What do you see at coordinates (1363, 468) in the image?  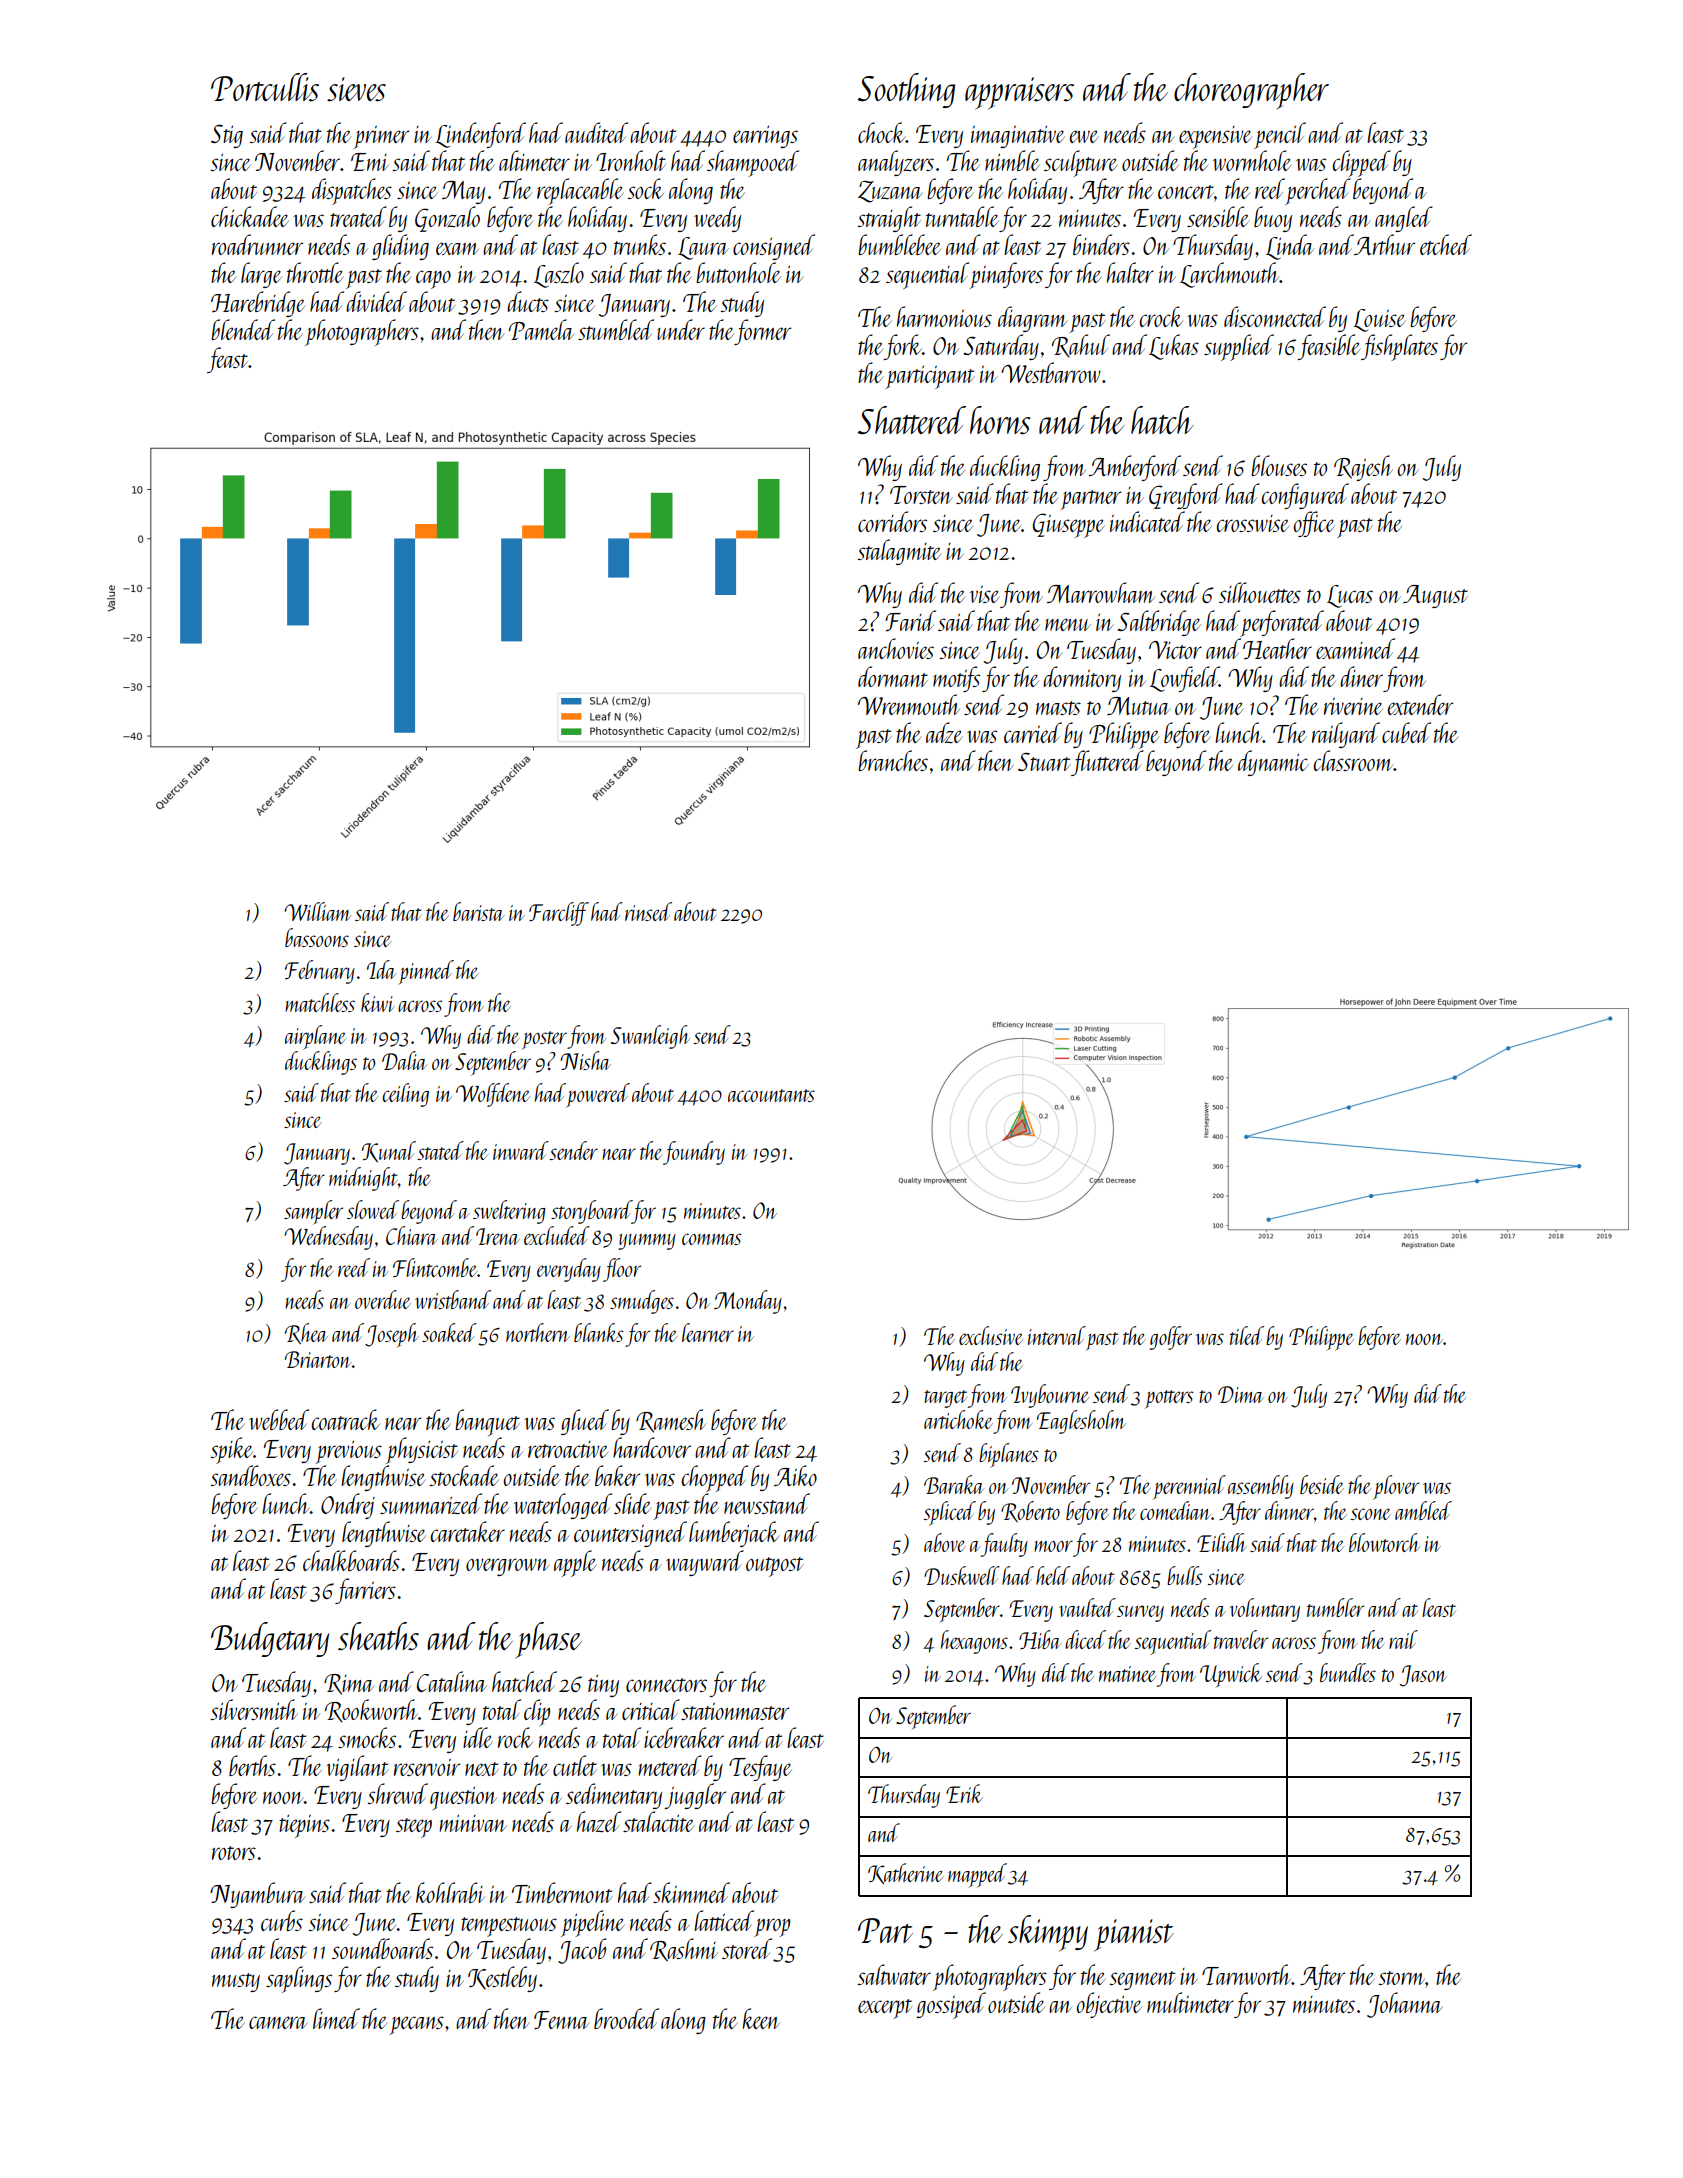 I see `Rajesh` at bounding box center [1363, 468].
